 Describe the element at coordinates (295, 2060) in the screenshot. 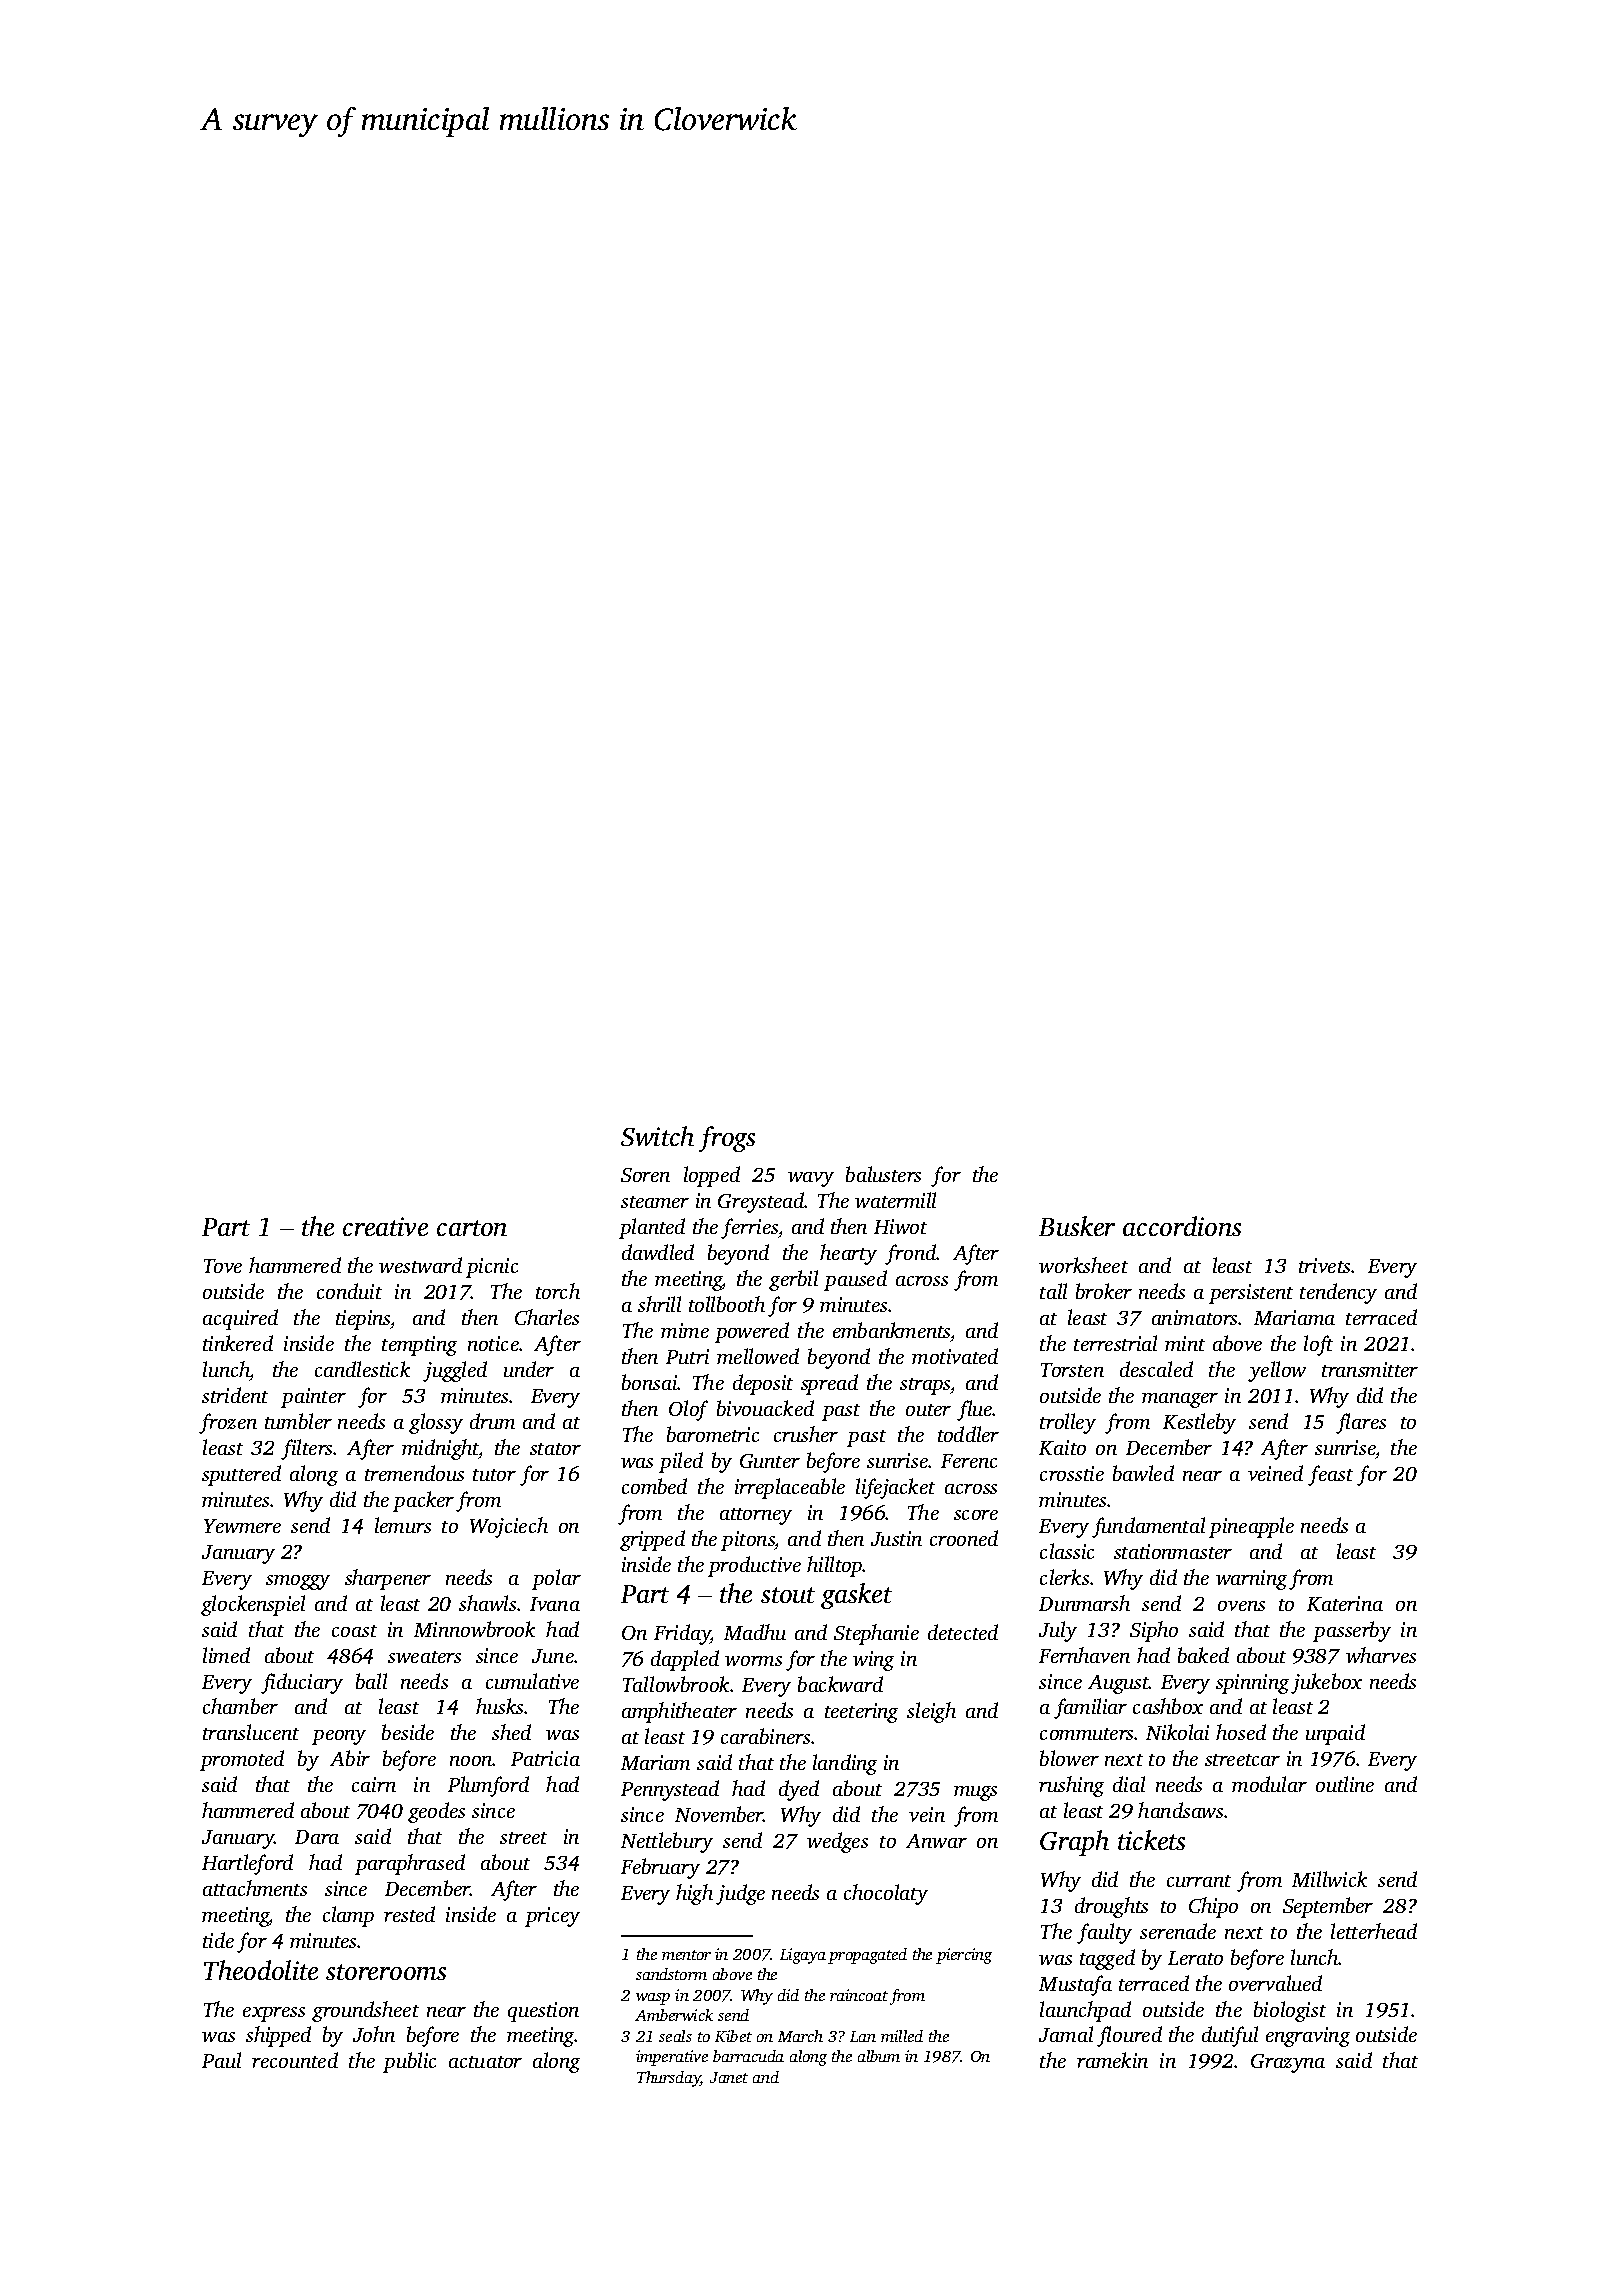

I see `recounted` at that location.
